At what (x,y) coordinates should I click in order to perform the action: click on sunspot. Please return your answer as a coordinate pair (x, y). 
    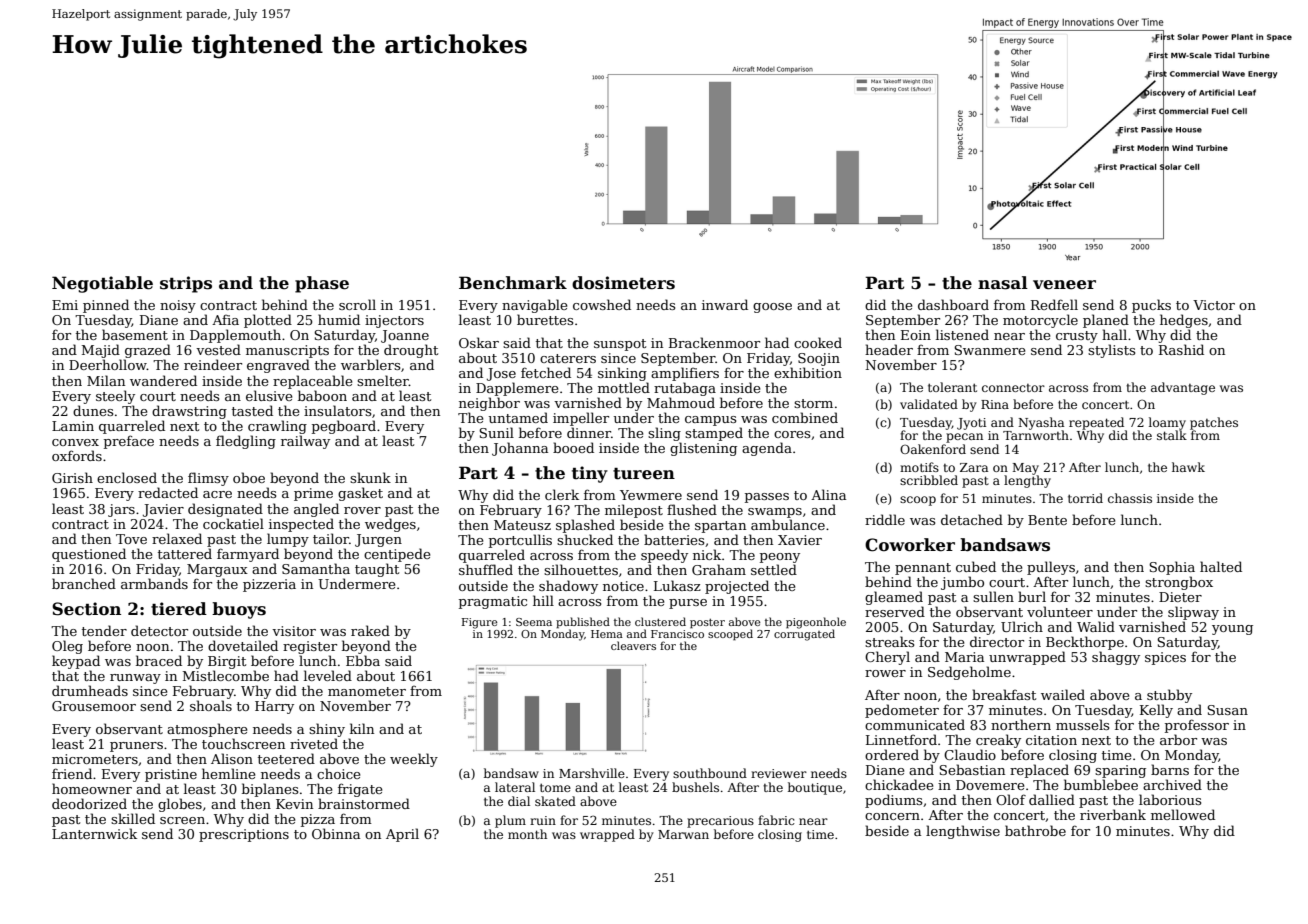
    Looking at the image, I should click on (620, 345).
